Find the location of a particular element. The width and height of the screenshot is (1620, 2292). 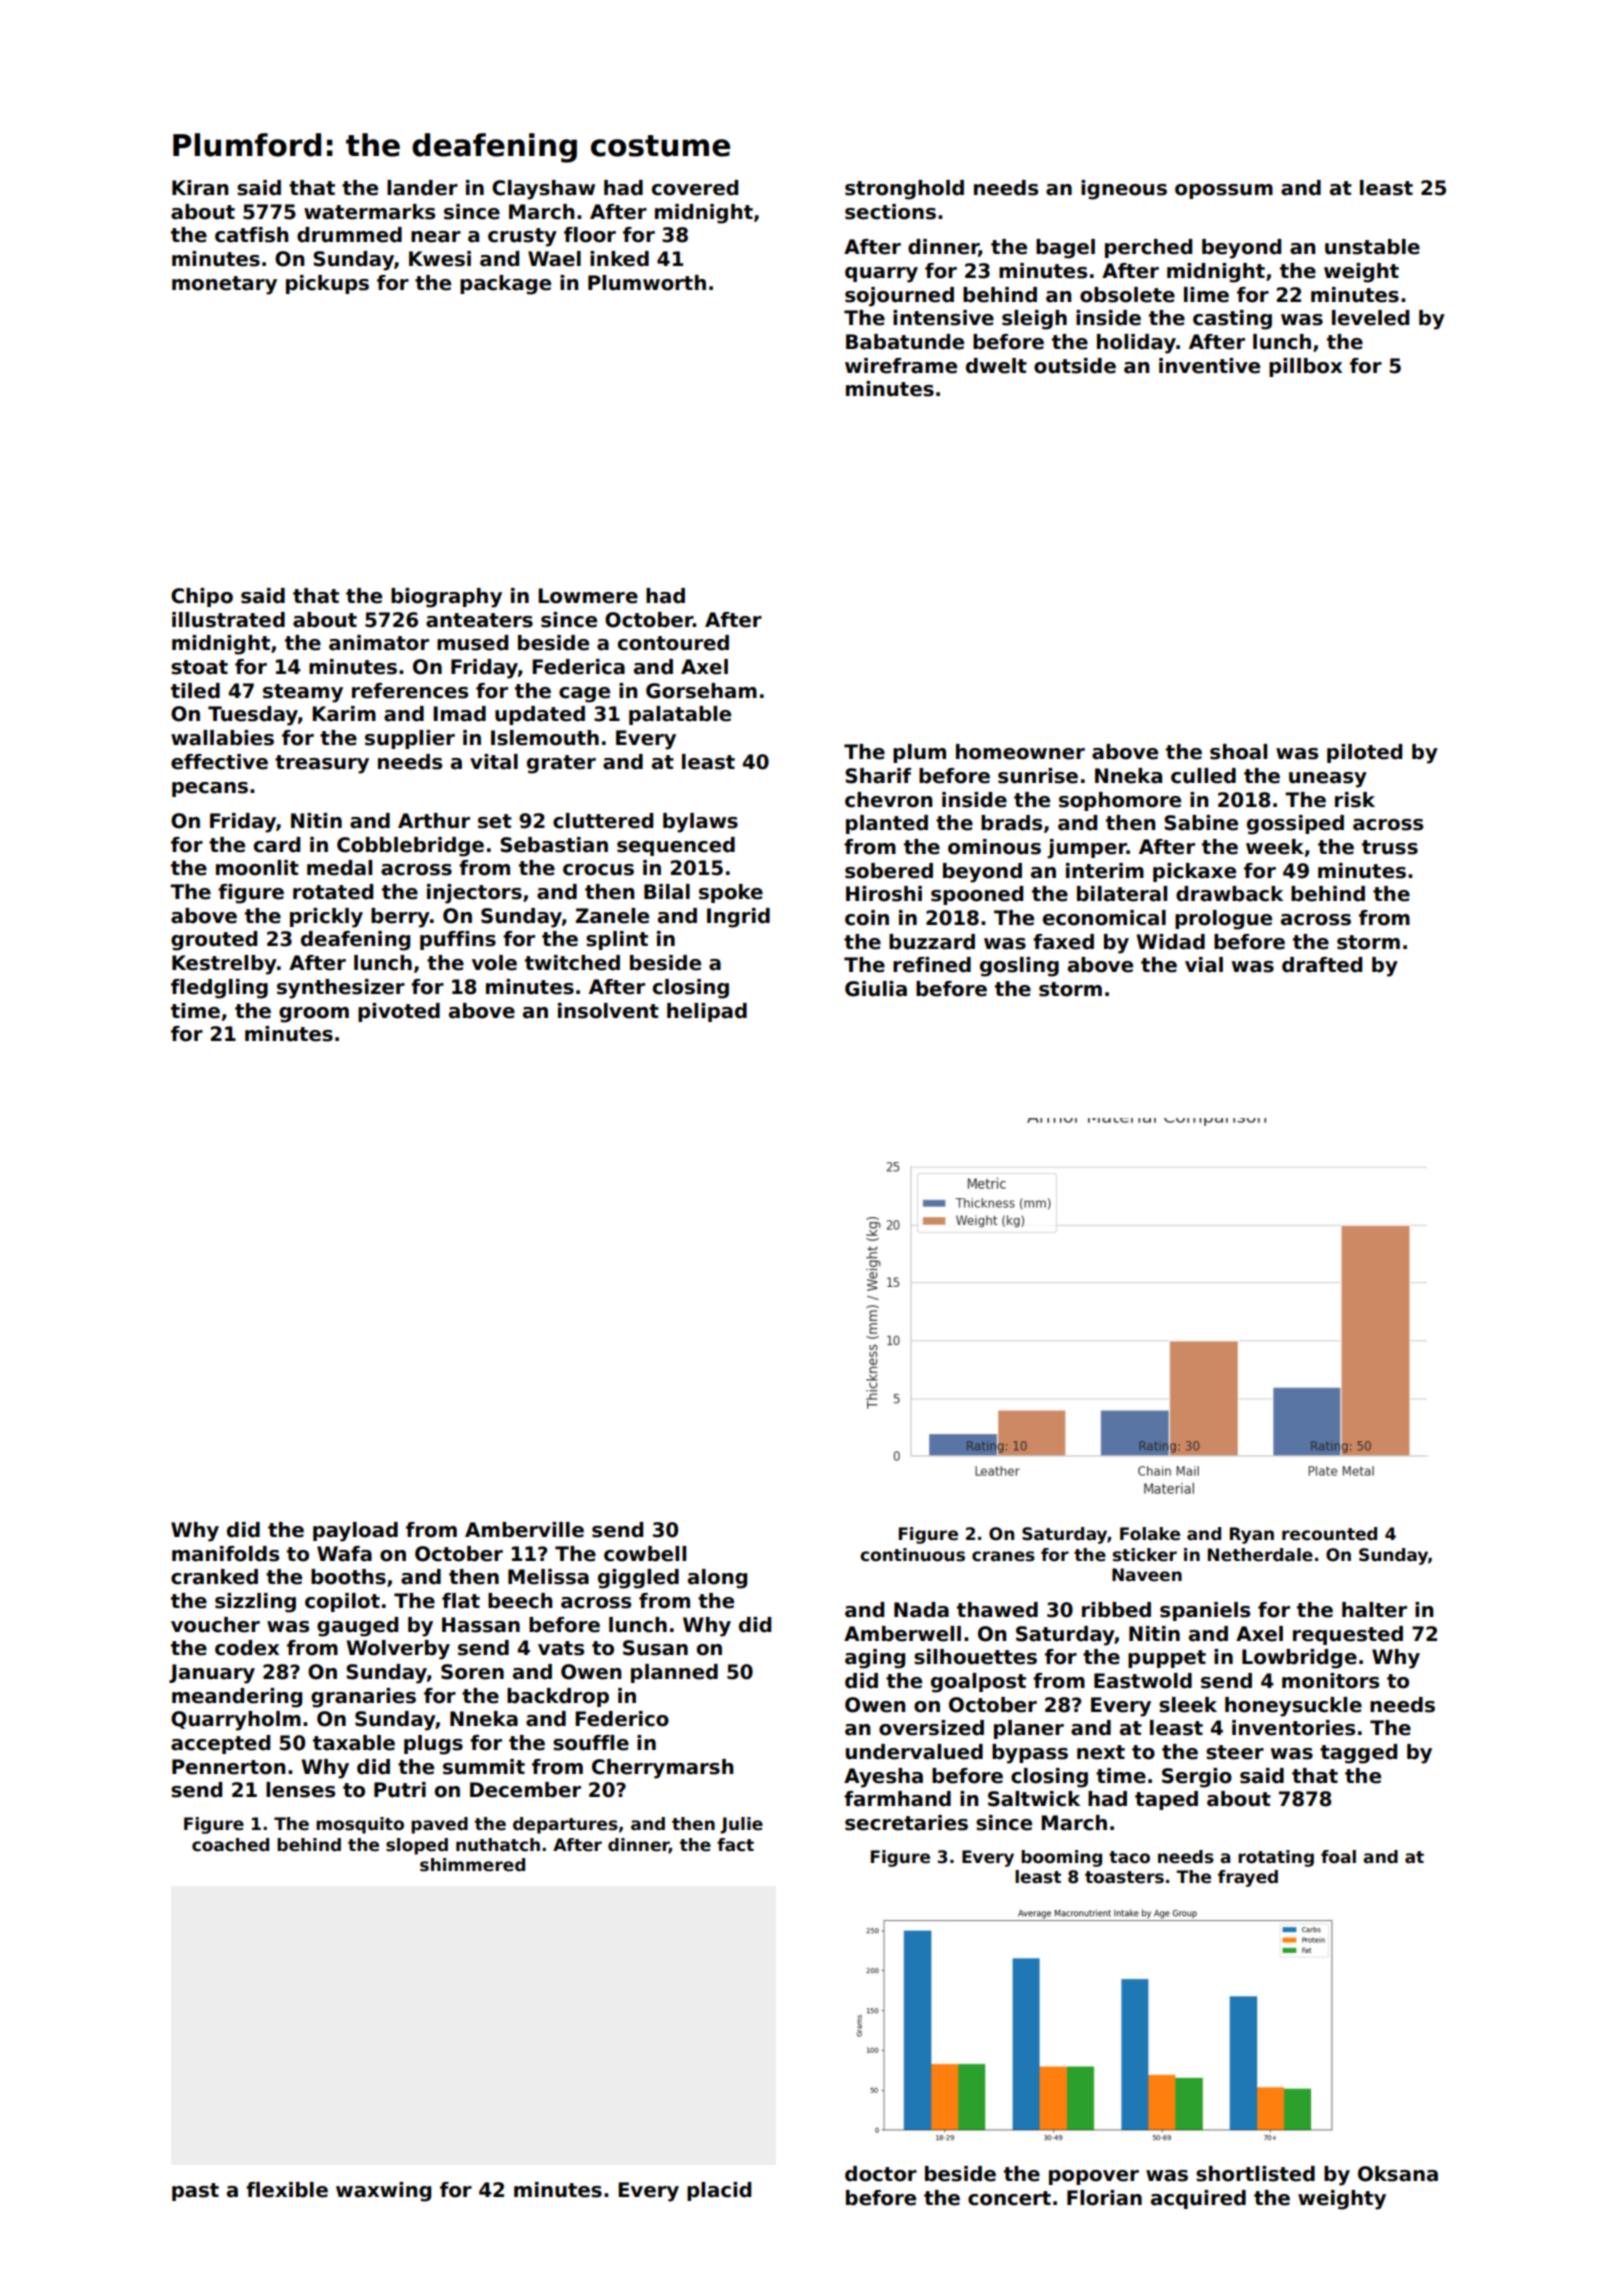

vial is located at coordinates (1204, 965).
